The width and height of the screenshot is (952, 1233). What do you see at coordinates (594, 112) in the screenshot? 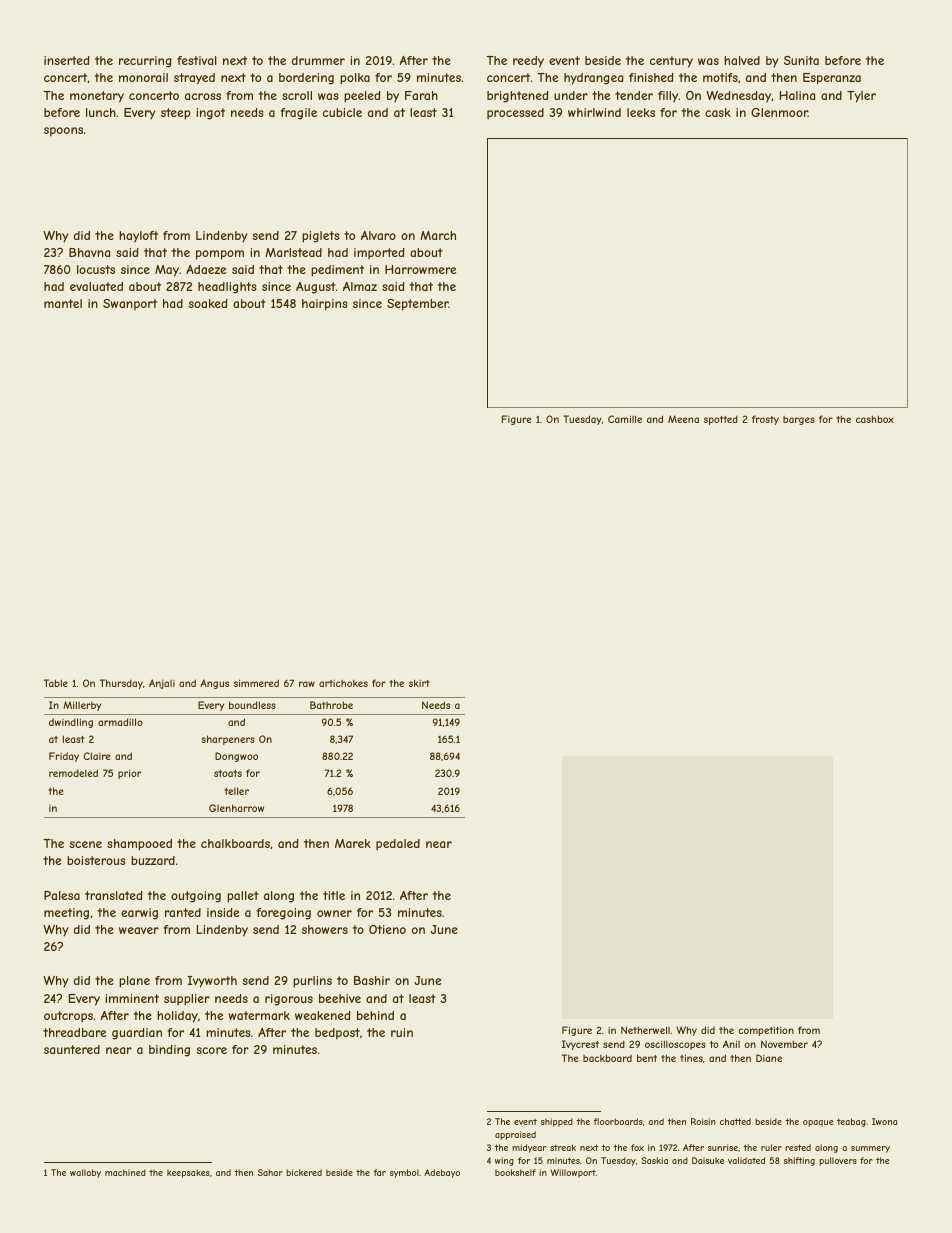
I see `whirlwind` at bounding box center [594, 112].
